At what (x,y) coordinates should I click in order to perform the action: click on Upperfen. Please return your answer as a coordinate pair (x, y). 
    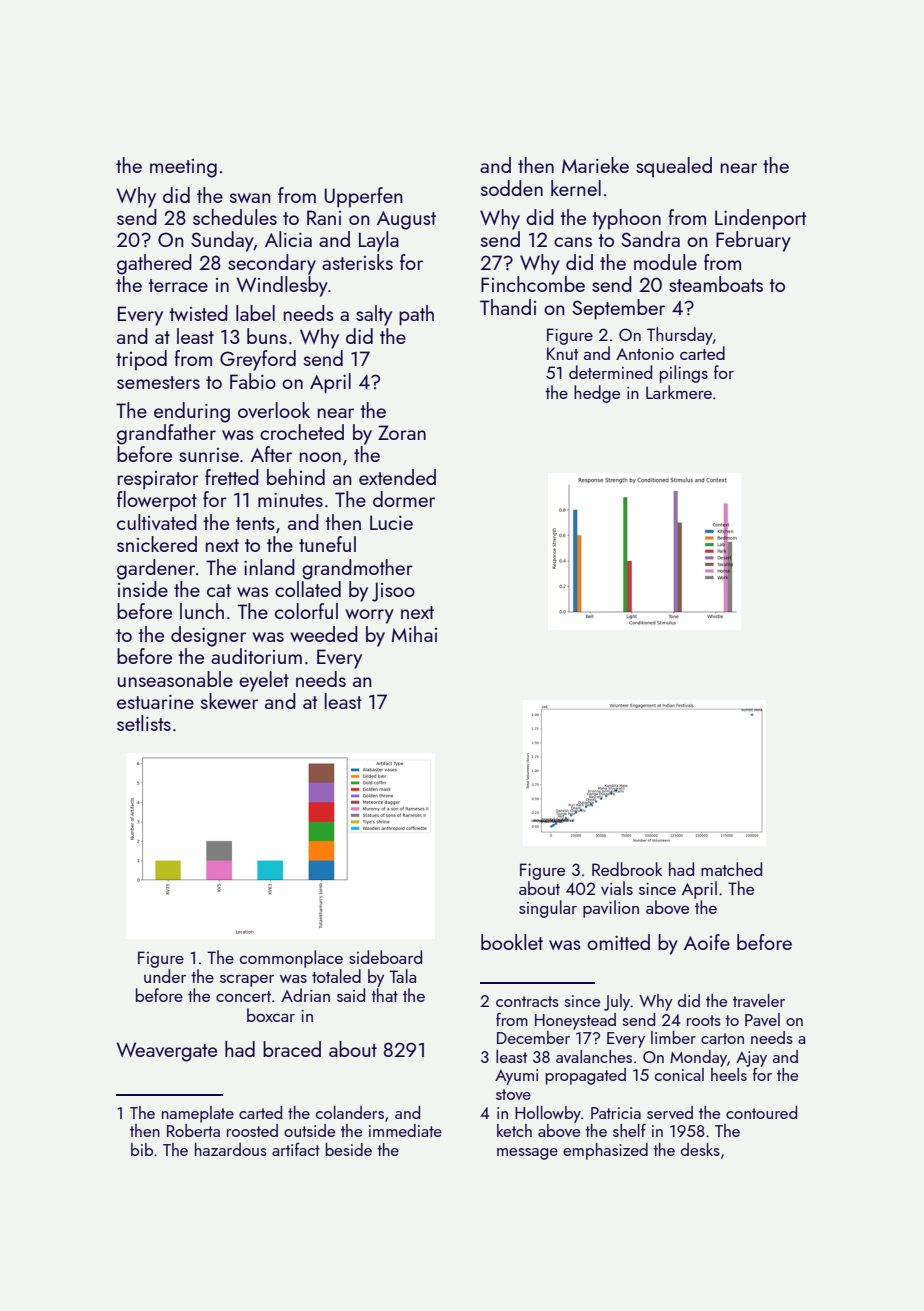
    Looking at the image, I should click on (364, 197).
